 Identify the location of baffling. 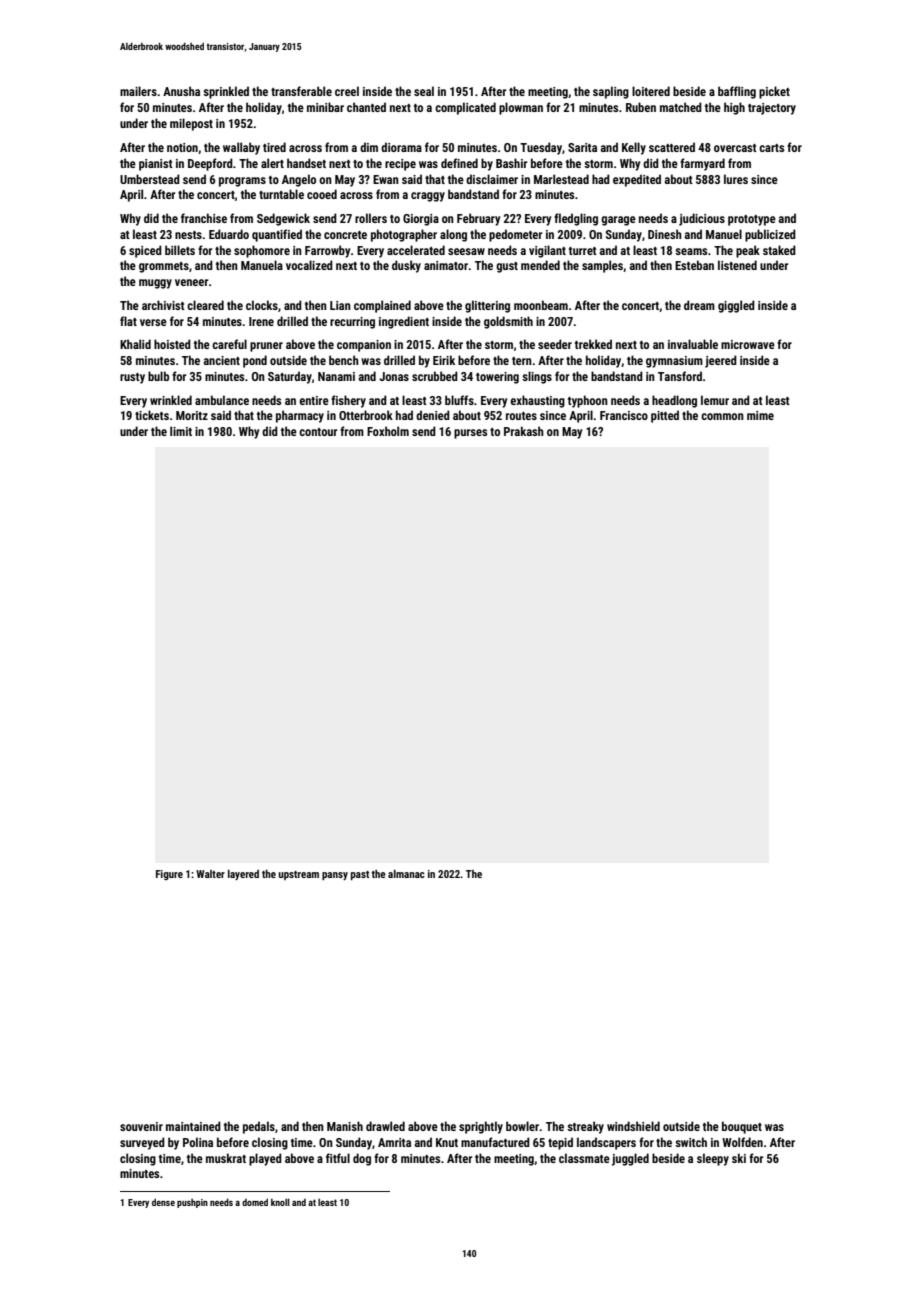
(737, 92).
